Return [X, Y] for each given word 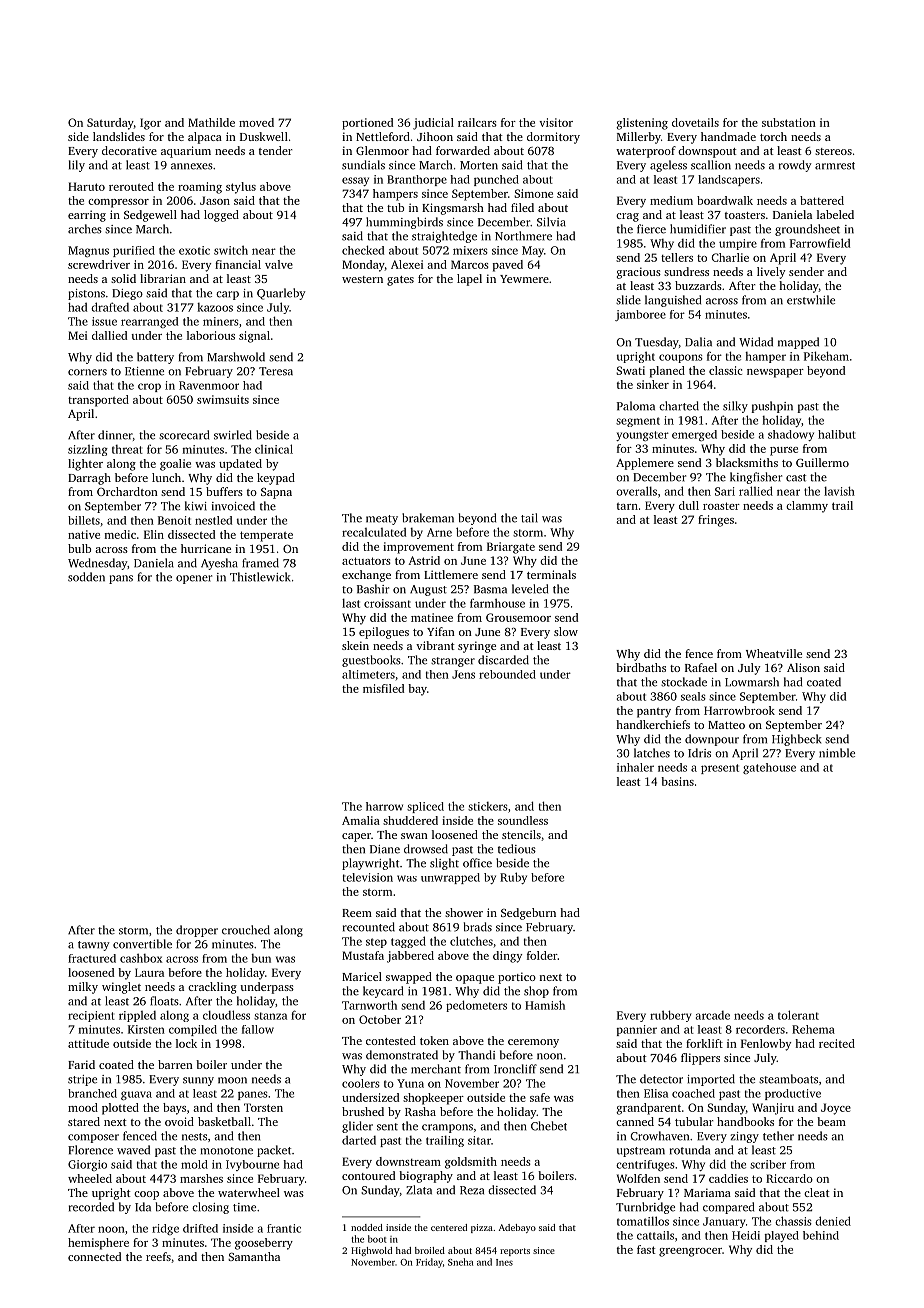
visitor [556, 122]
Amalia [361, 820]
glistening [642, 124]
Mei [77, 335]
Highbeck [796, 740]
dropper [197, 931]
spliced [425, 807]
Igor [150, 124]
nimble [837, 753]
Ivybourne [252, 1165]
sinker [653, 384]
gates [400, 281]
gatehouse [769, 768]
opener [194, 579]
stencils [521, 834]
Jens [463, 674]
